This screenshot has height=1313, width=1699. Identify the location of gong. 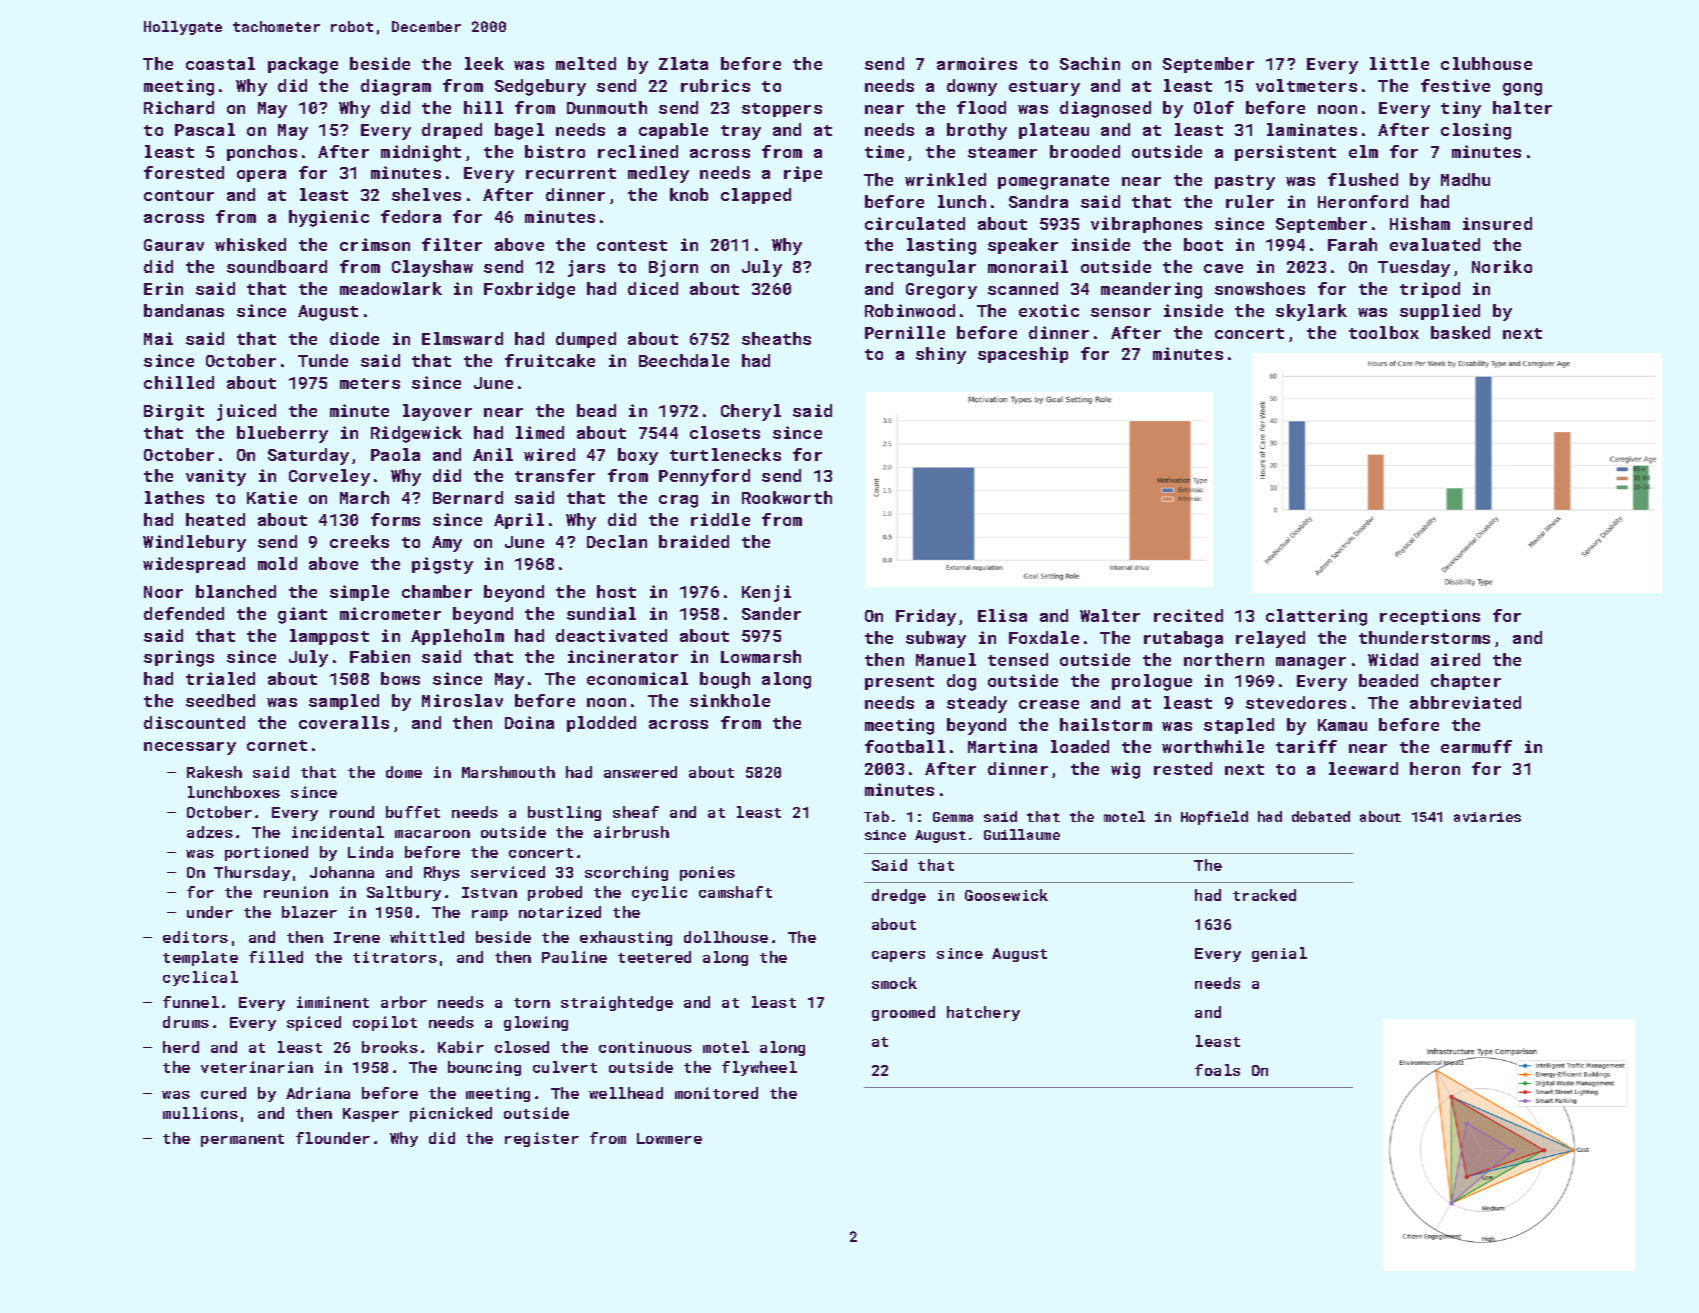
(1522, 89).
